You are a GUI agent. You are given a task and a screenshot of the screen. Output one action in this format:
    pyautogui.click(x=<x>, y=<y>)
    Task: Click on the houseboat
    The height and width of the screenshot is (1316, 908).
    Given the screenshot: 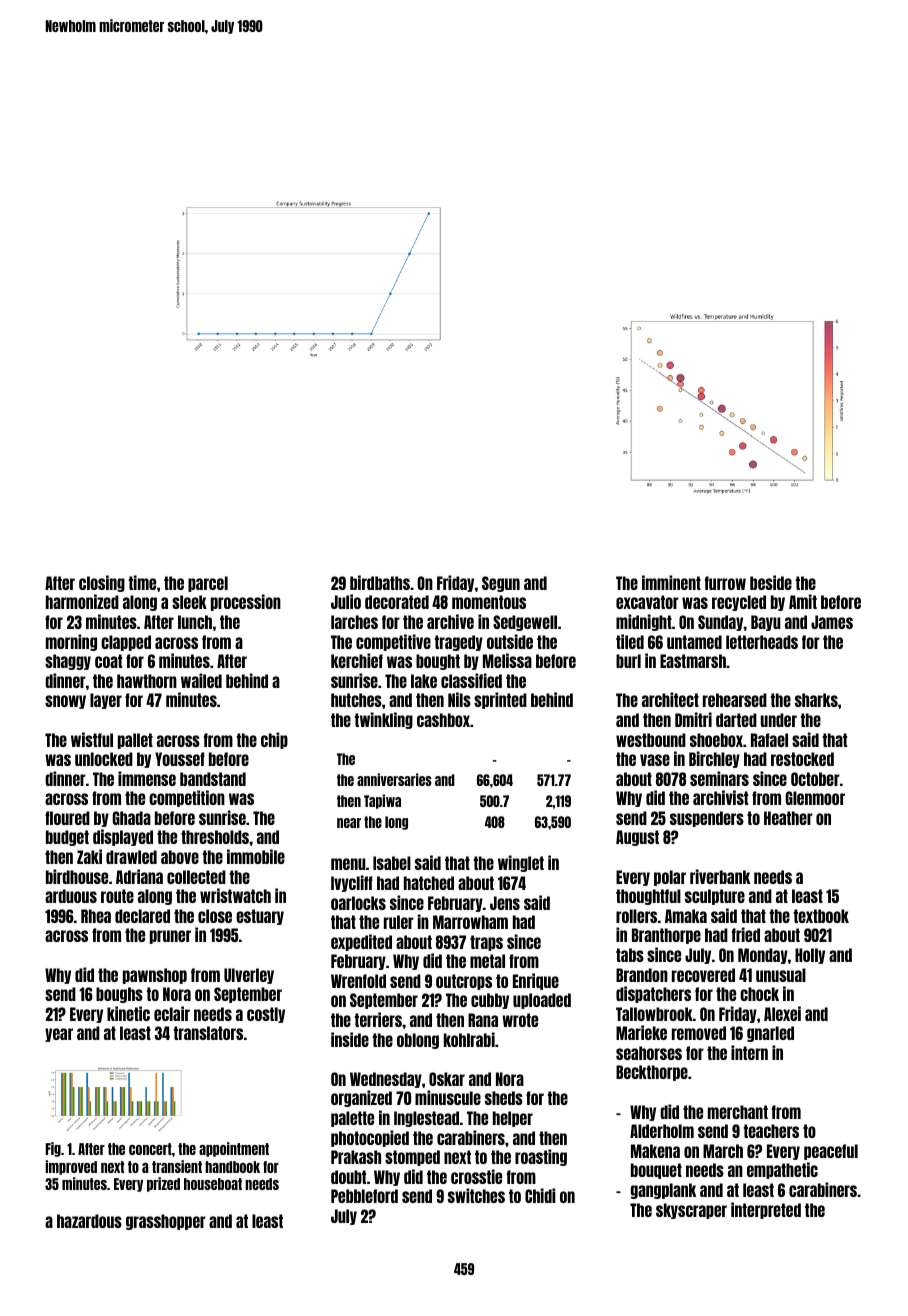 What is the action you would take?
    pyautogui.click(x=213, y=1184)
